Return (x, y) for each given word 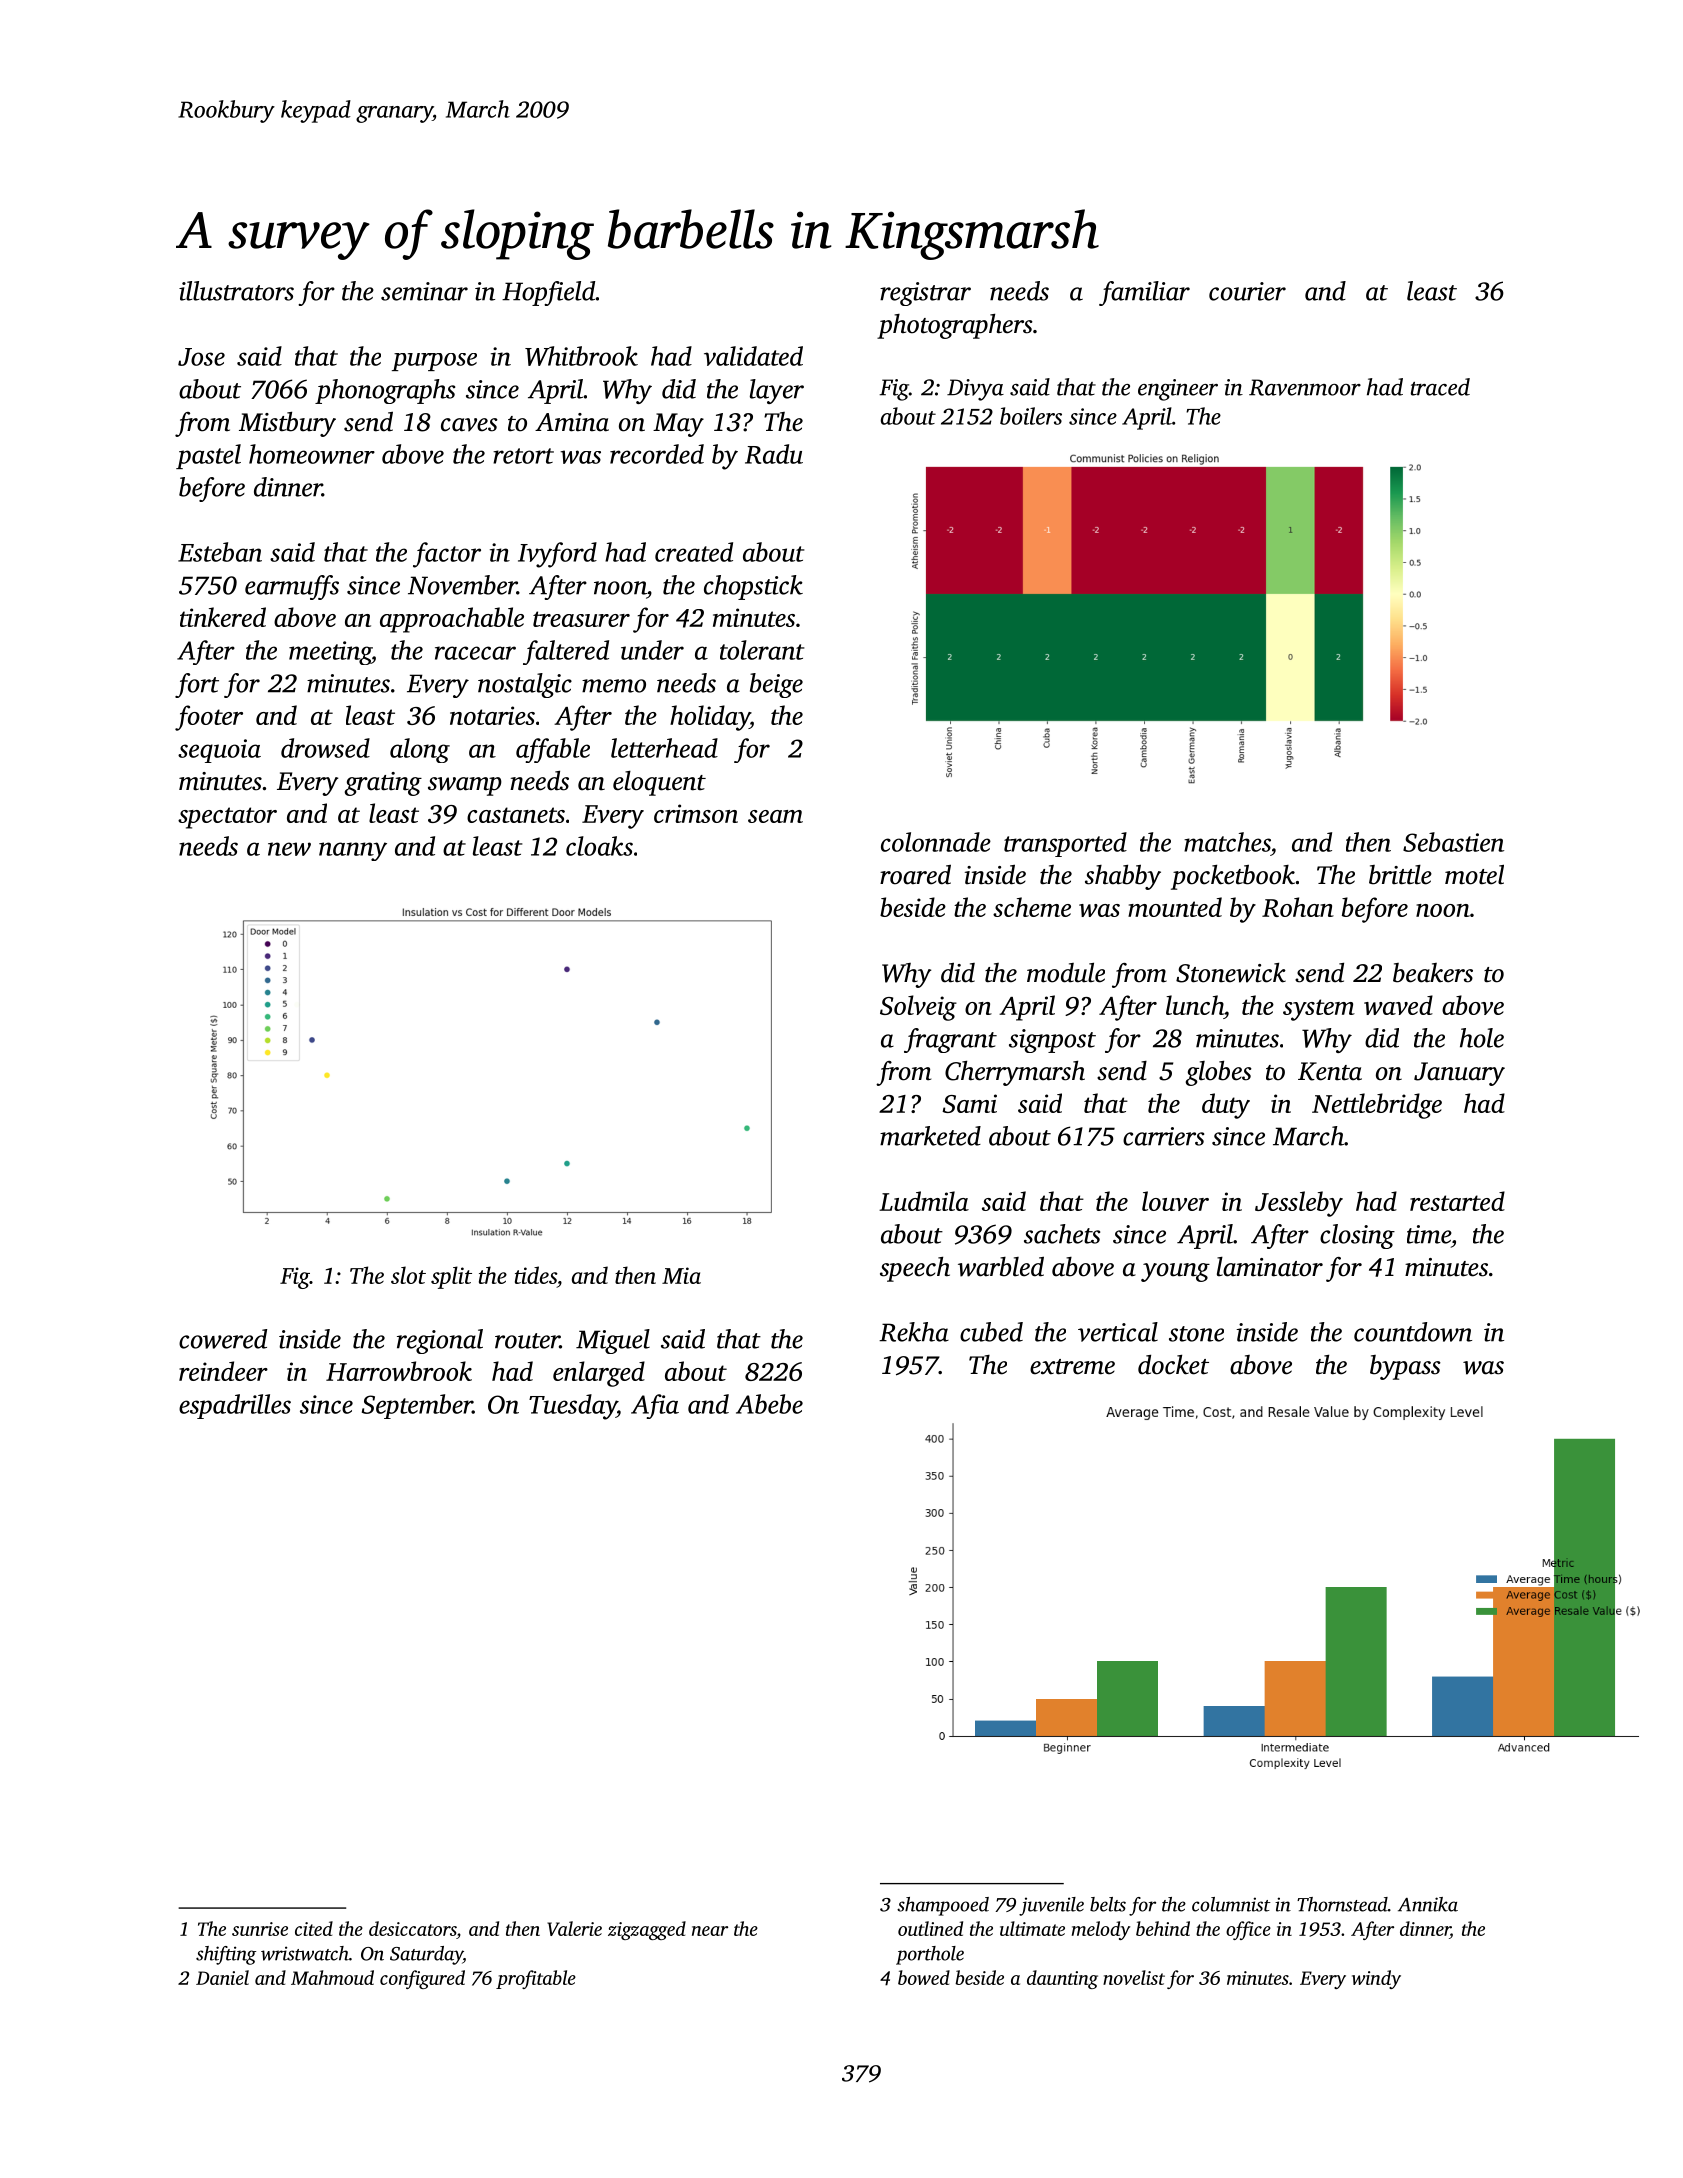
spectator (227, 818)
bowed (924, 1977)
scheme (1032, 907)
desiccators (413, 1928)
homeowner (312, 454)
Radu (774, 454)
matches (1227, 842)
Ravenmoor (1305, 387)
